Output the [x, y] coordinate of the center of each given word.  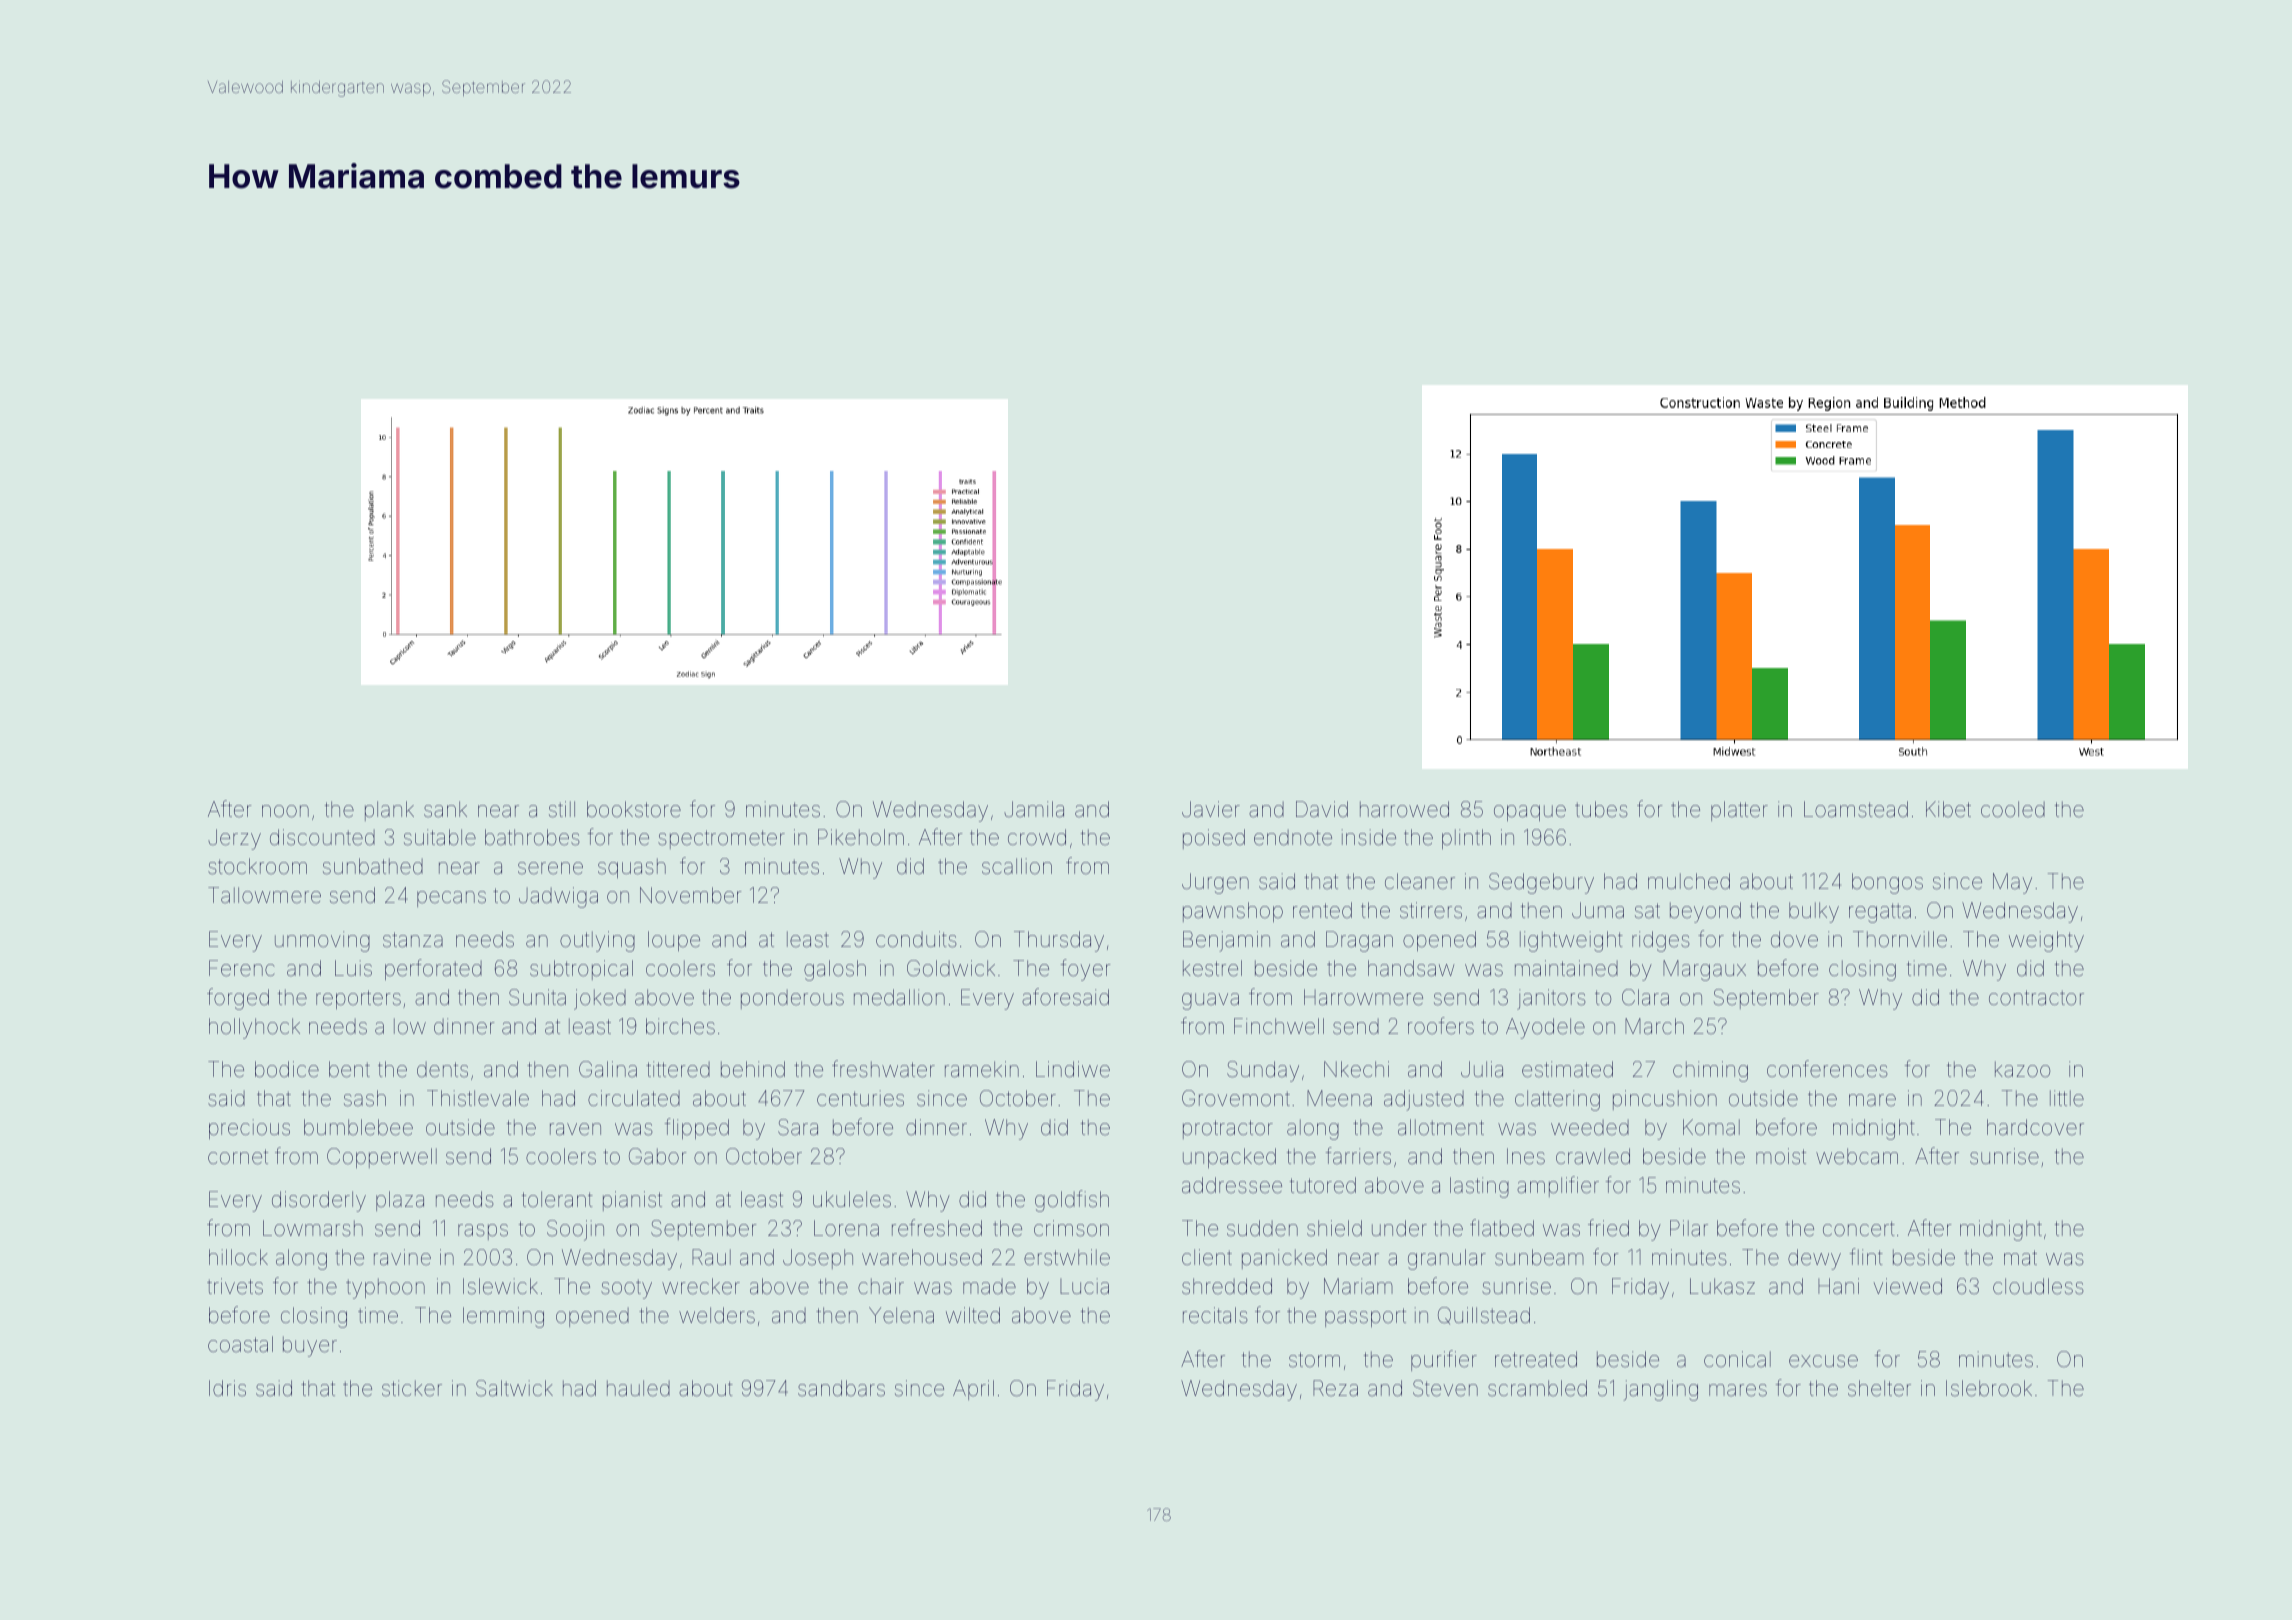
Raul [711, 1257]
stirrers [1431, 910]
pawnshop [1233, 912]
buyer [310, 1346]
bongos [1887, 883]
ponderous [792, 999]
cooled [2013, 809]
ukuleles [852, 1199]
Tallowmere [264, 895]
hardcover [2035, 1127]
